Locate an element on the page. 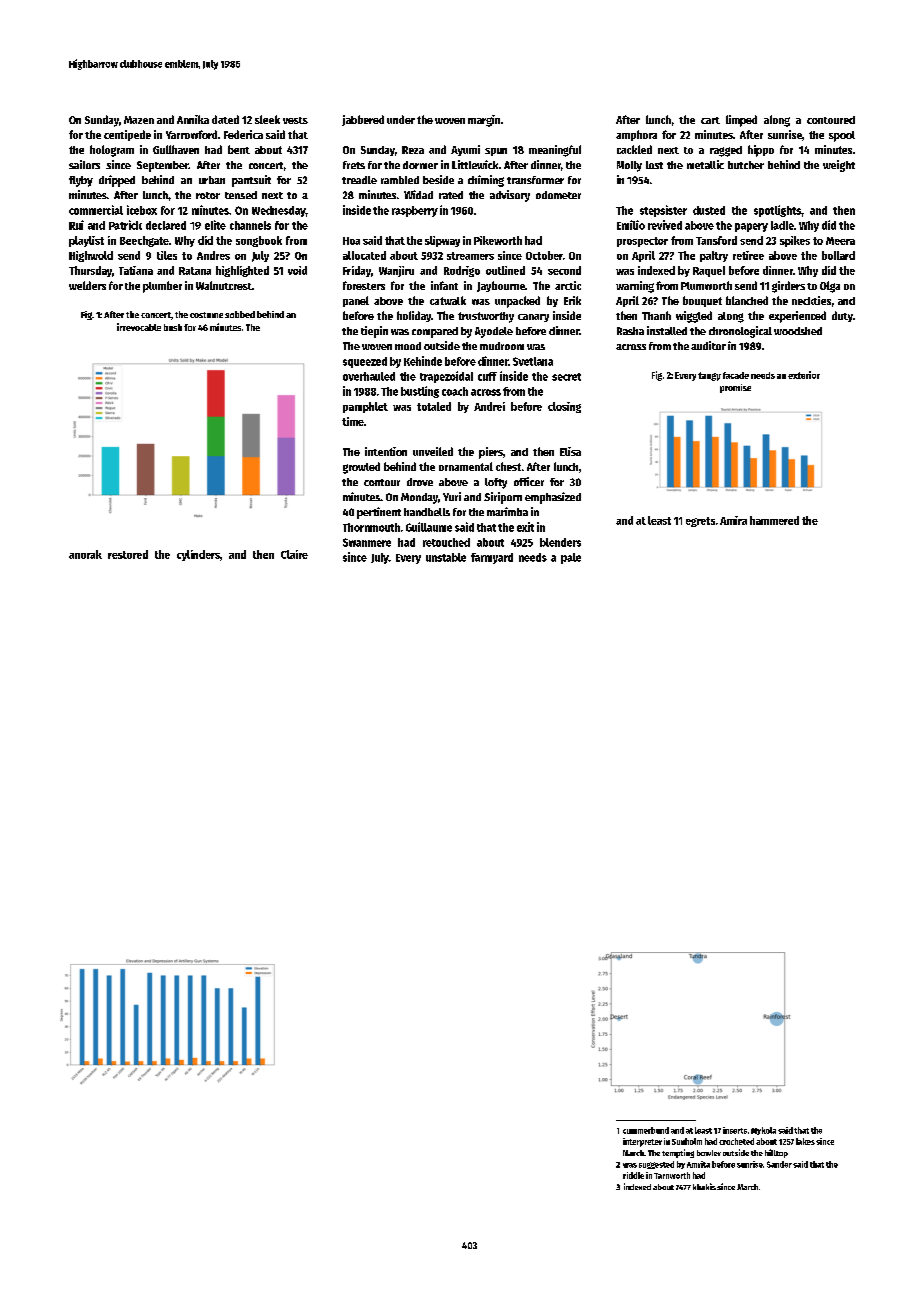 The width and height of the image is (924, 1308). unstable is located at coordinates (446, 557).
